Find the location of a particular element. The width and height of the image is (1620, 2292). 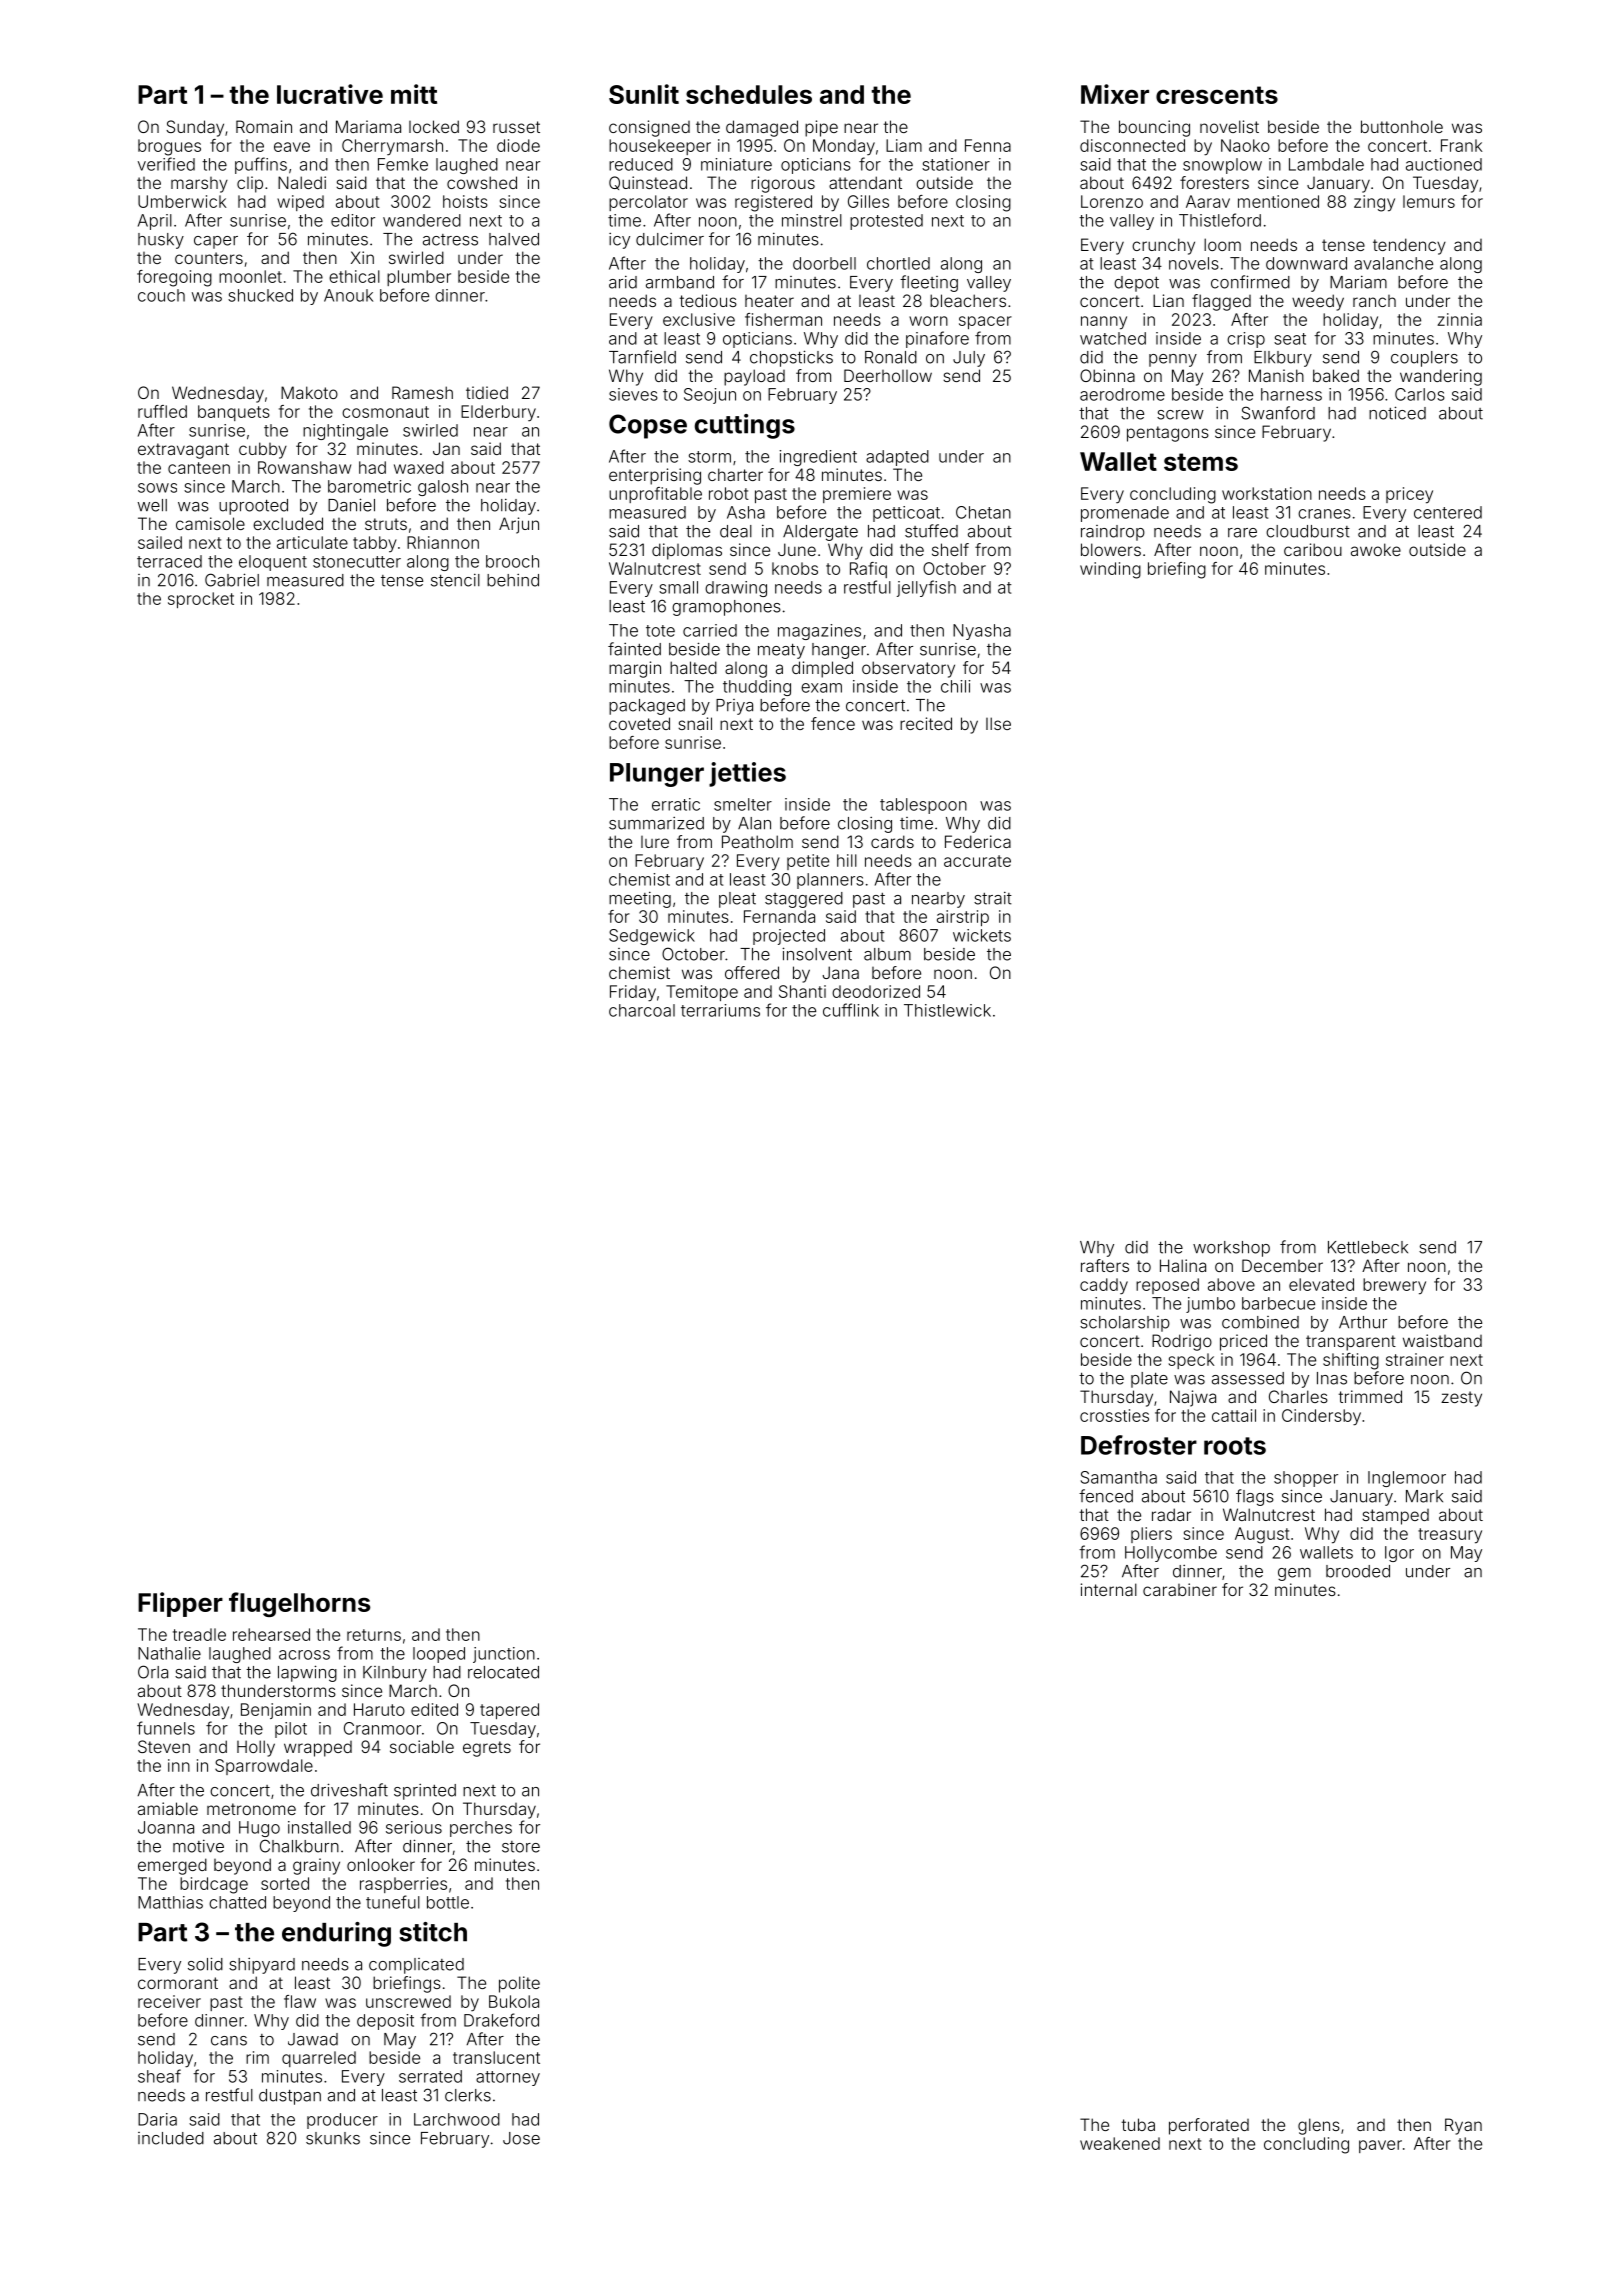

wickets is located at coordinates (982, 935).
